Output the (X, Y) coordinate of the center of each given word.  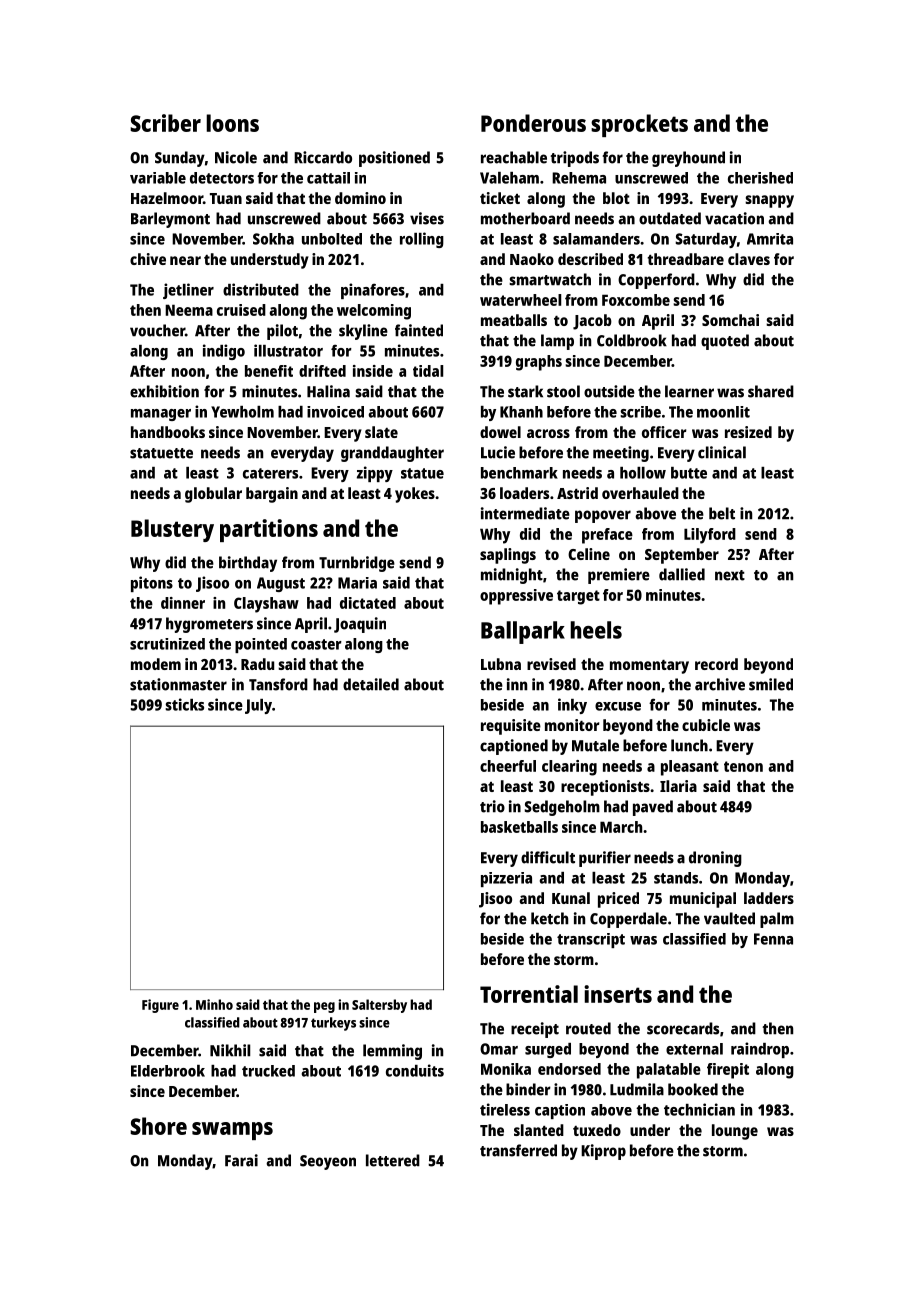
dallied (682, 574)
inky (572, 706)
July (258, 706)
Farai (241, 1160)
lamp (557, 342)
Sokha (273, 239)
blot (616, 198)
